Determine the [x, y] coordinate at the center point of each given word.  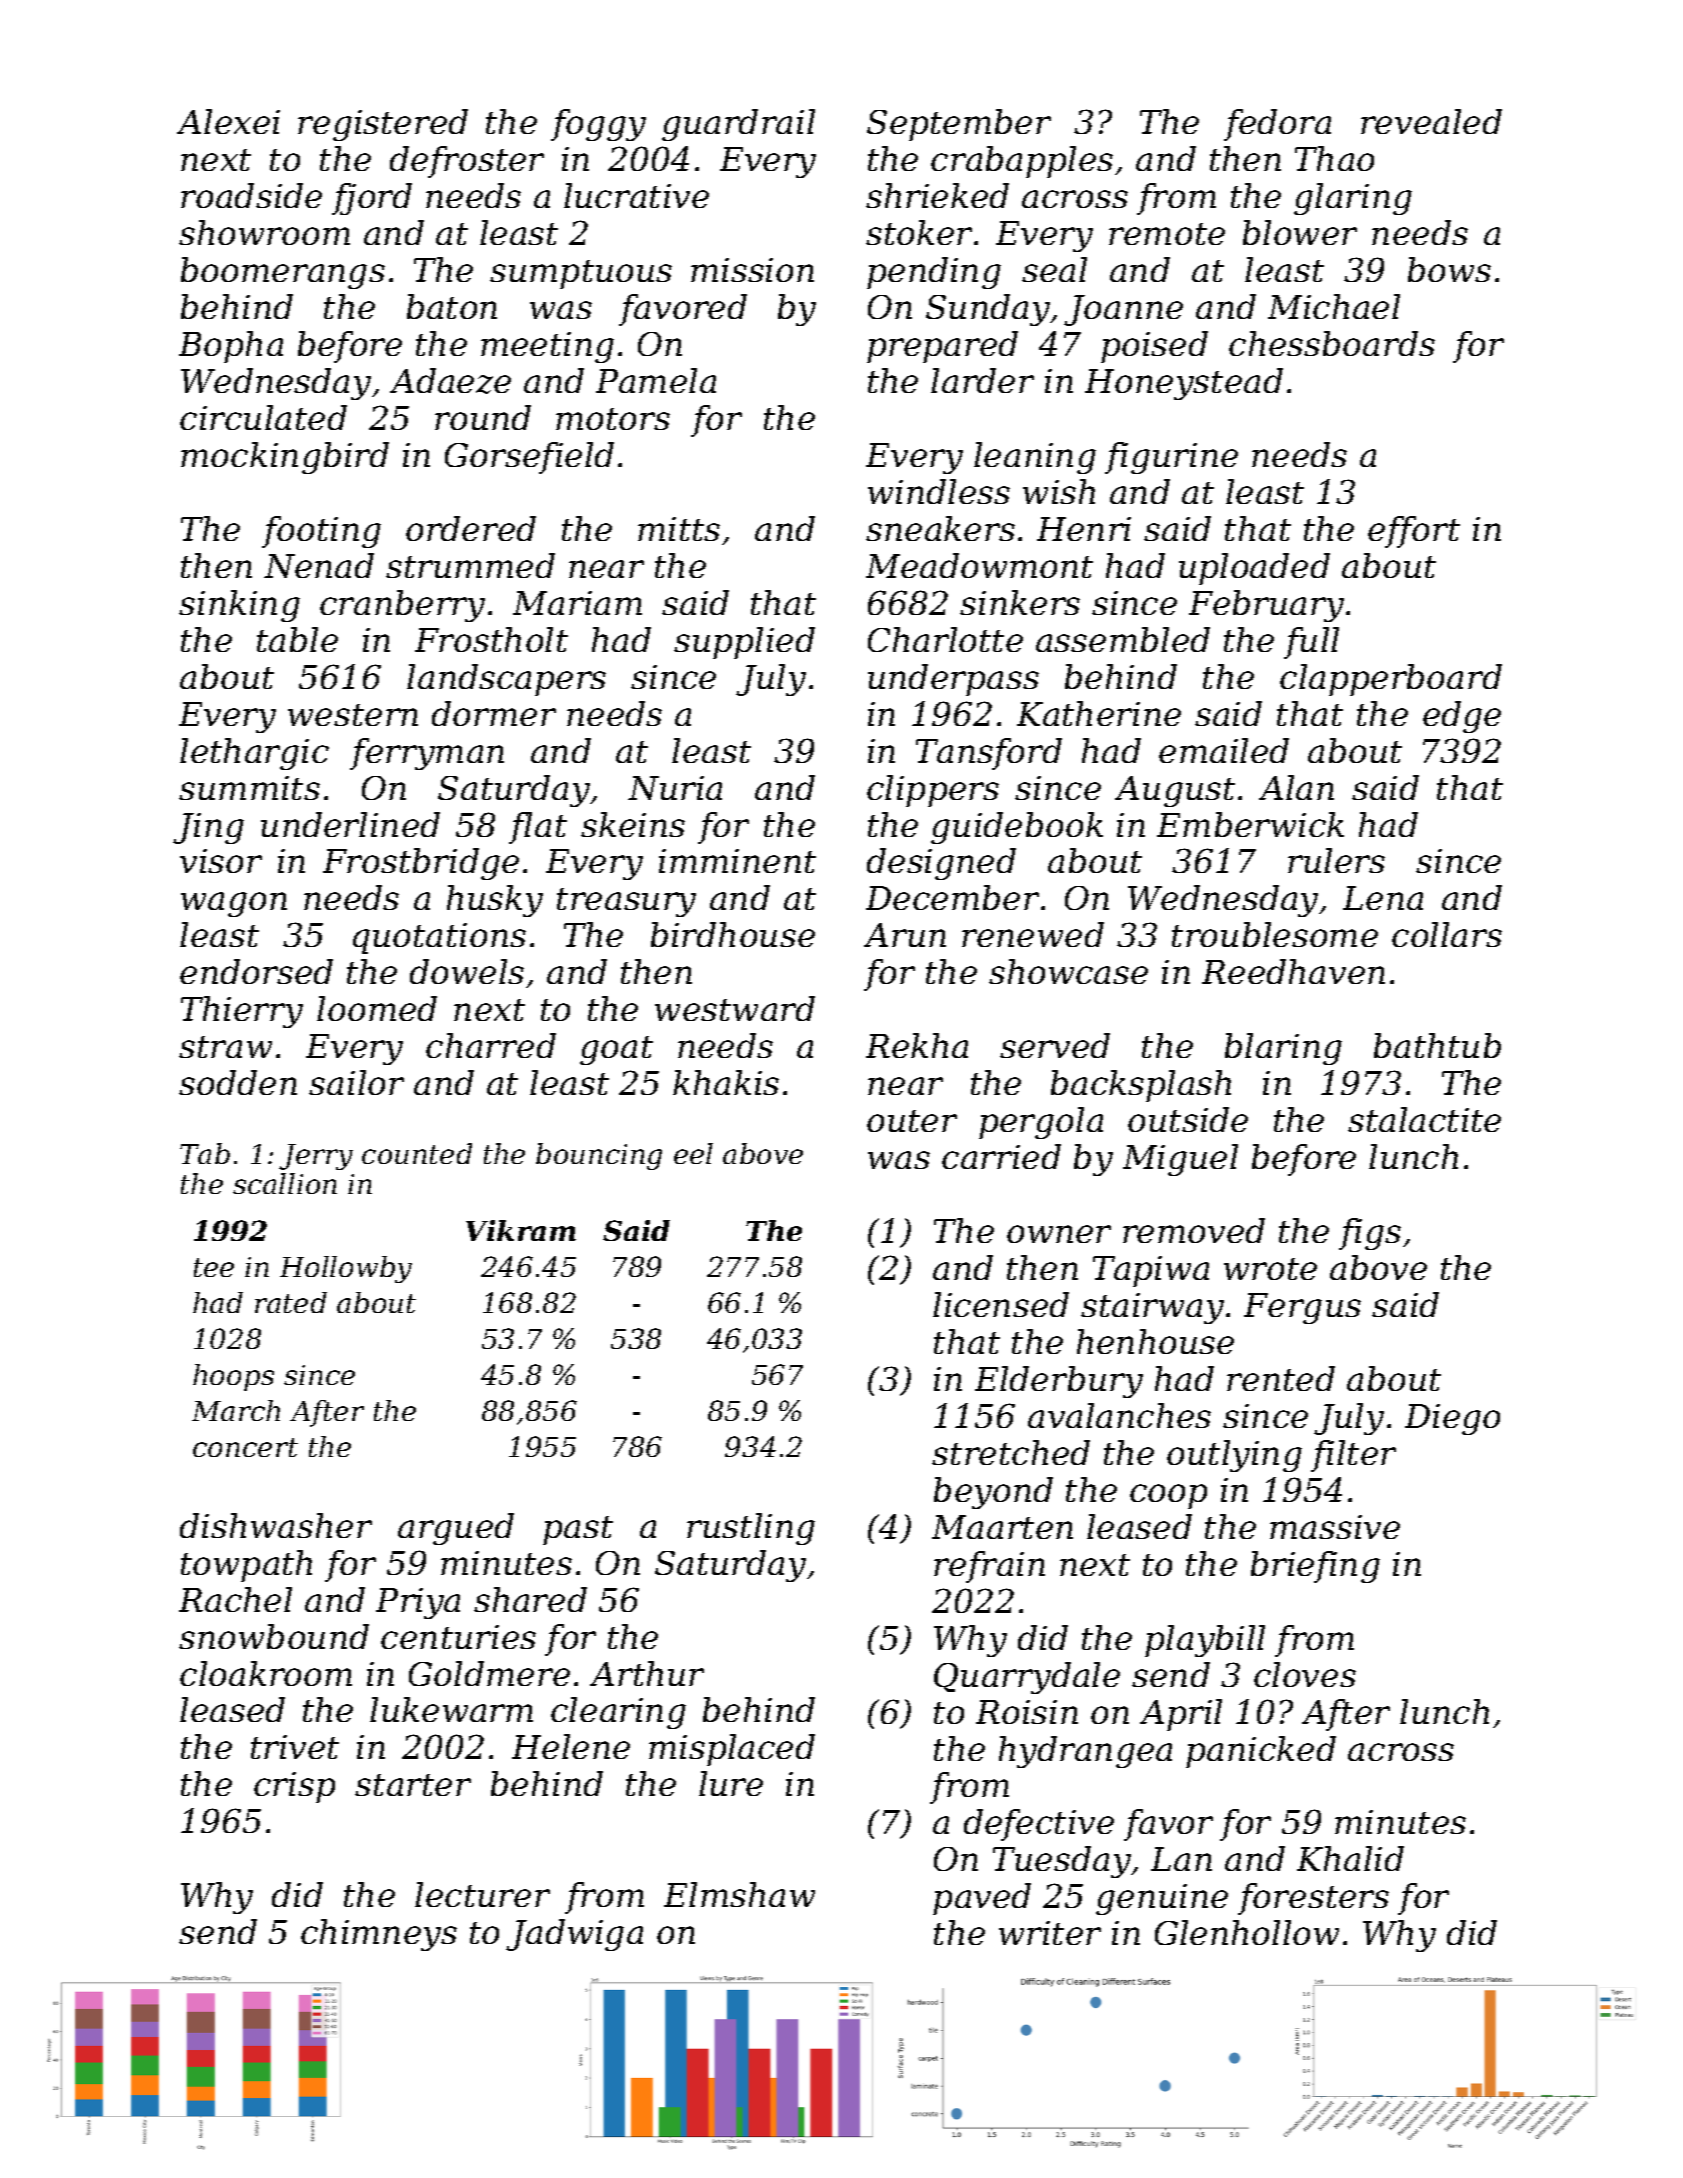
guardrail [738, 125]
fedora [1277, 125]
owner [1059, 1234]
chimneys [379, 1935]
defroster [467, 162]
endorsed [256, 971]
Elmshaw [739, 1894]
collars [1447, 934]
